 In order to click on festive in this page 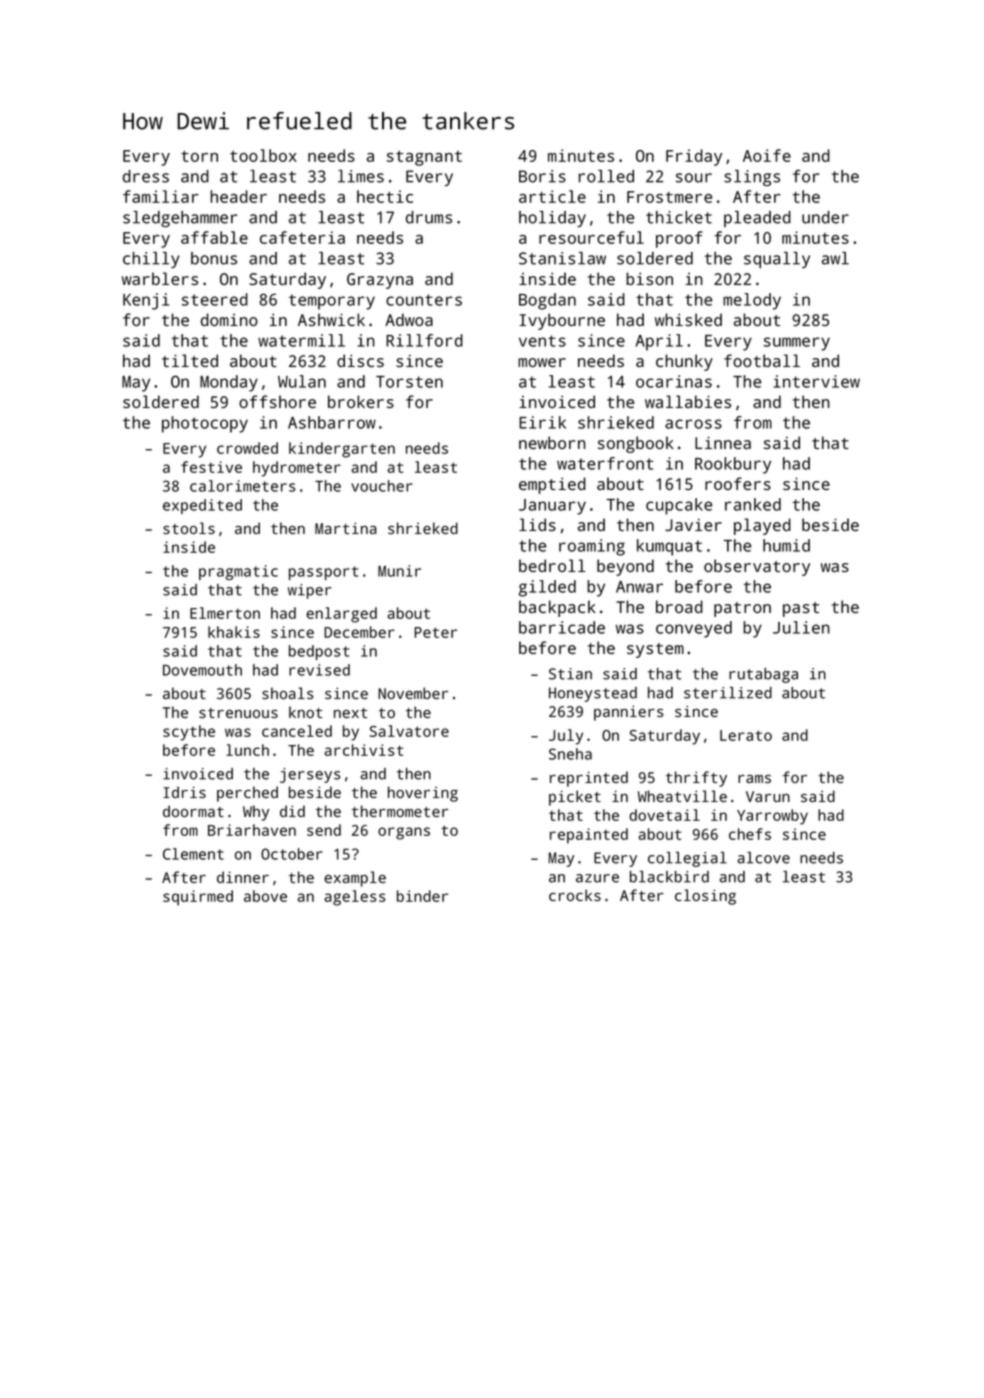, I will do `click(211, 467)`.
